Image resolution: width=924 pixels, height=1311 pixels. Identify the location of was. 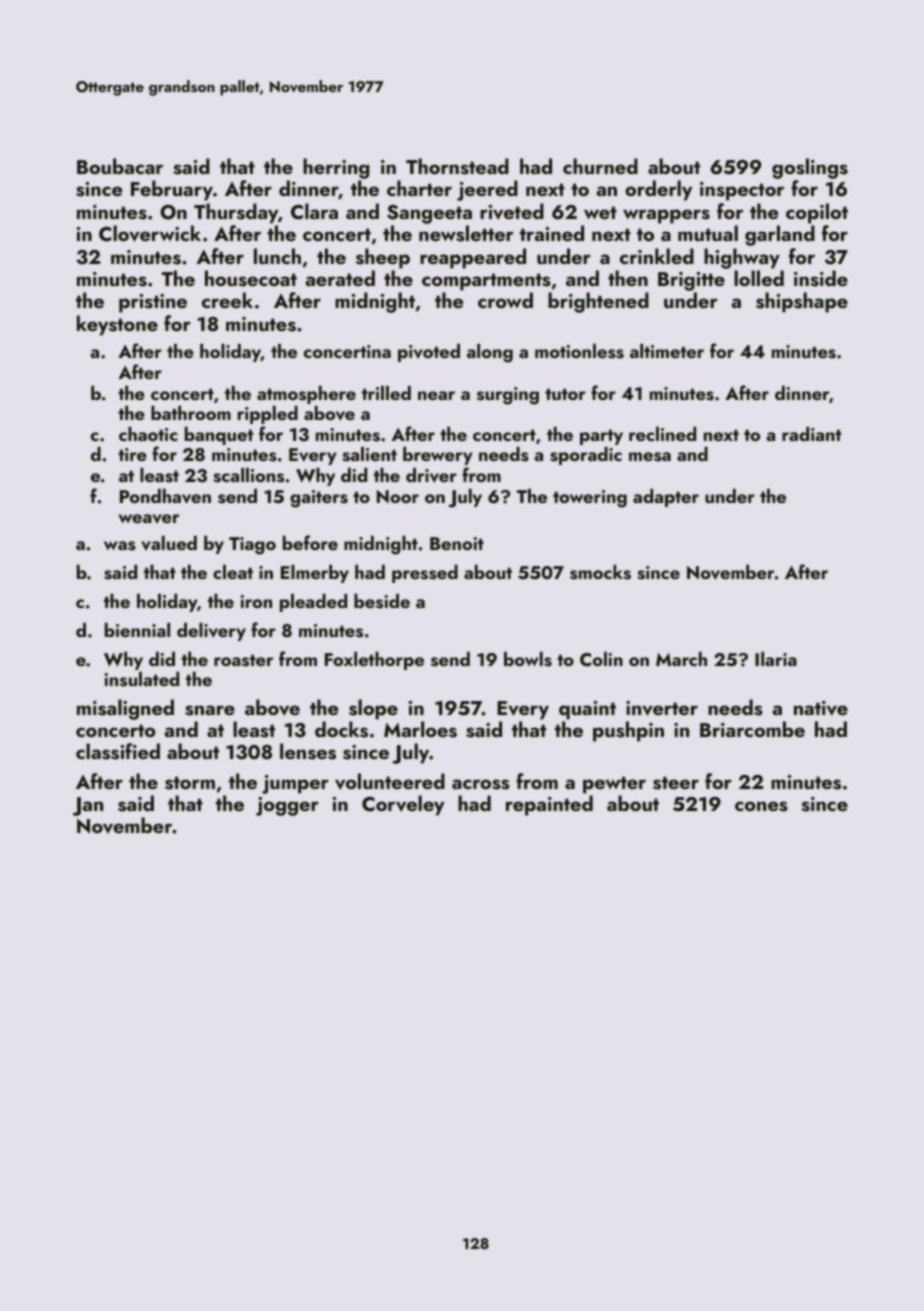
(120, 546).
